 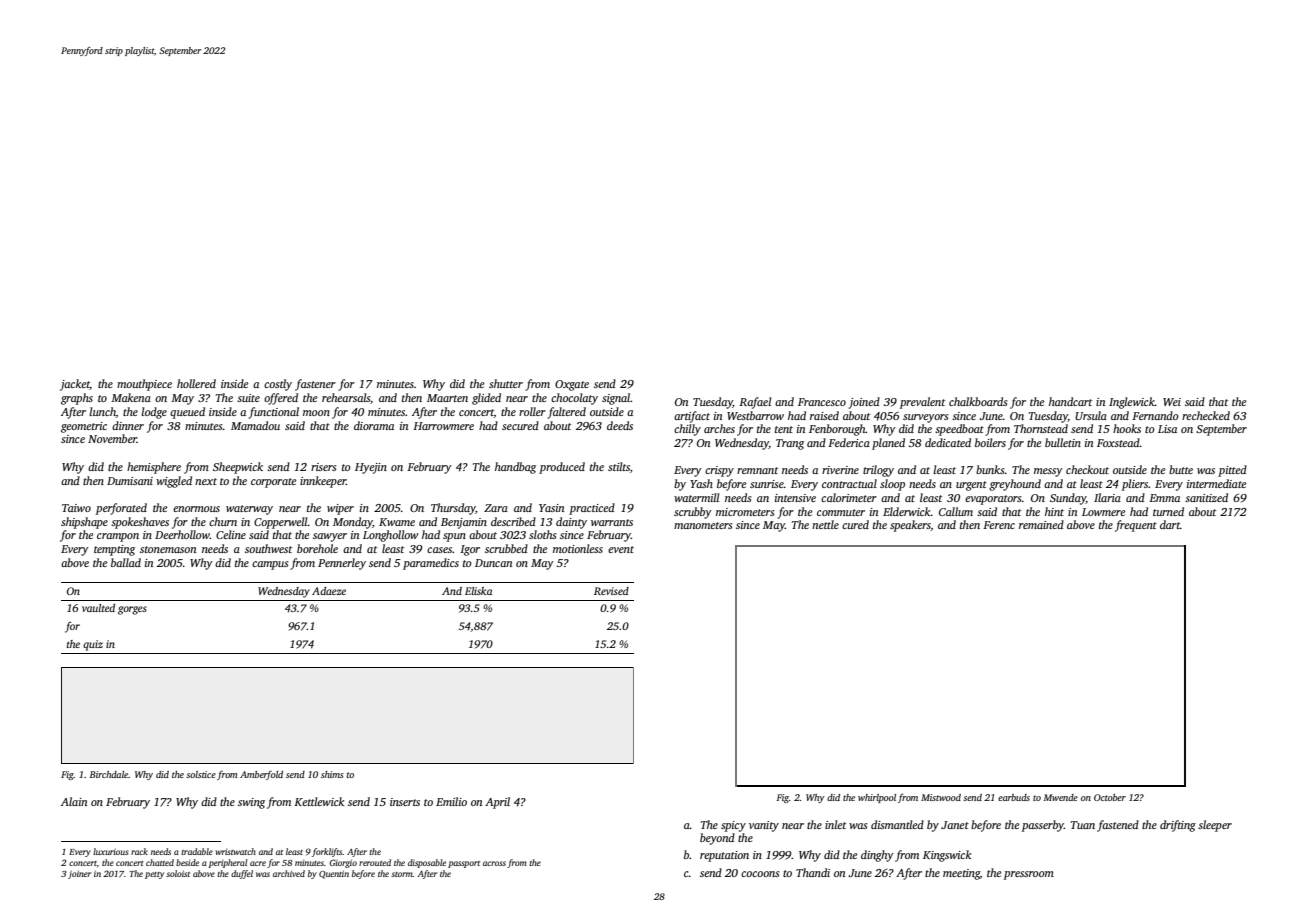 What do you see at coordinates (346, 397) in the screenshot?
I see `rehearsals` at bounding box center [346, 397].
